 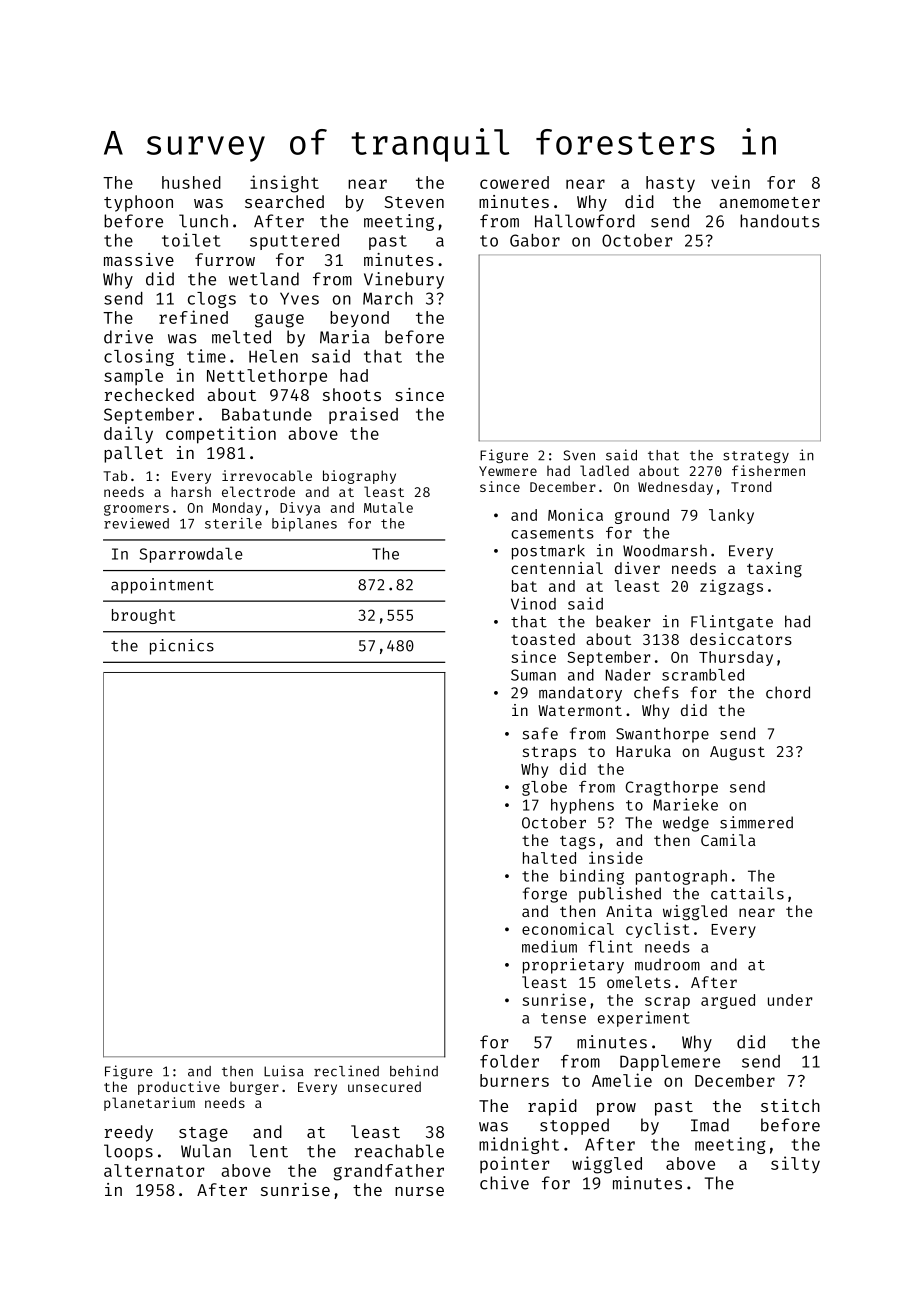 I want to click on biography, so click(x=359, y=477).
